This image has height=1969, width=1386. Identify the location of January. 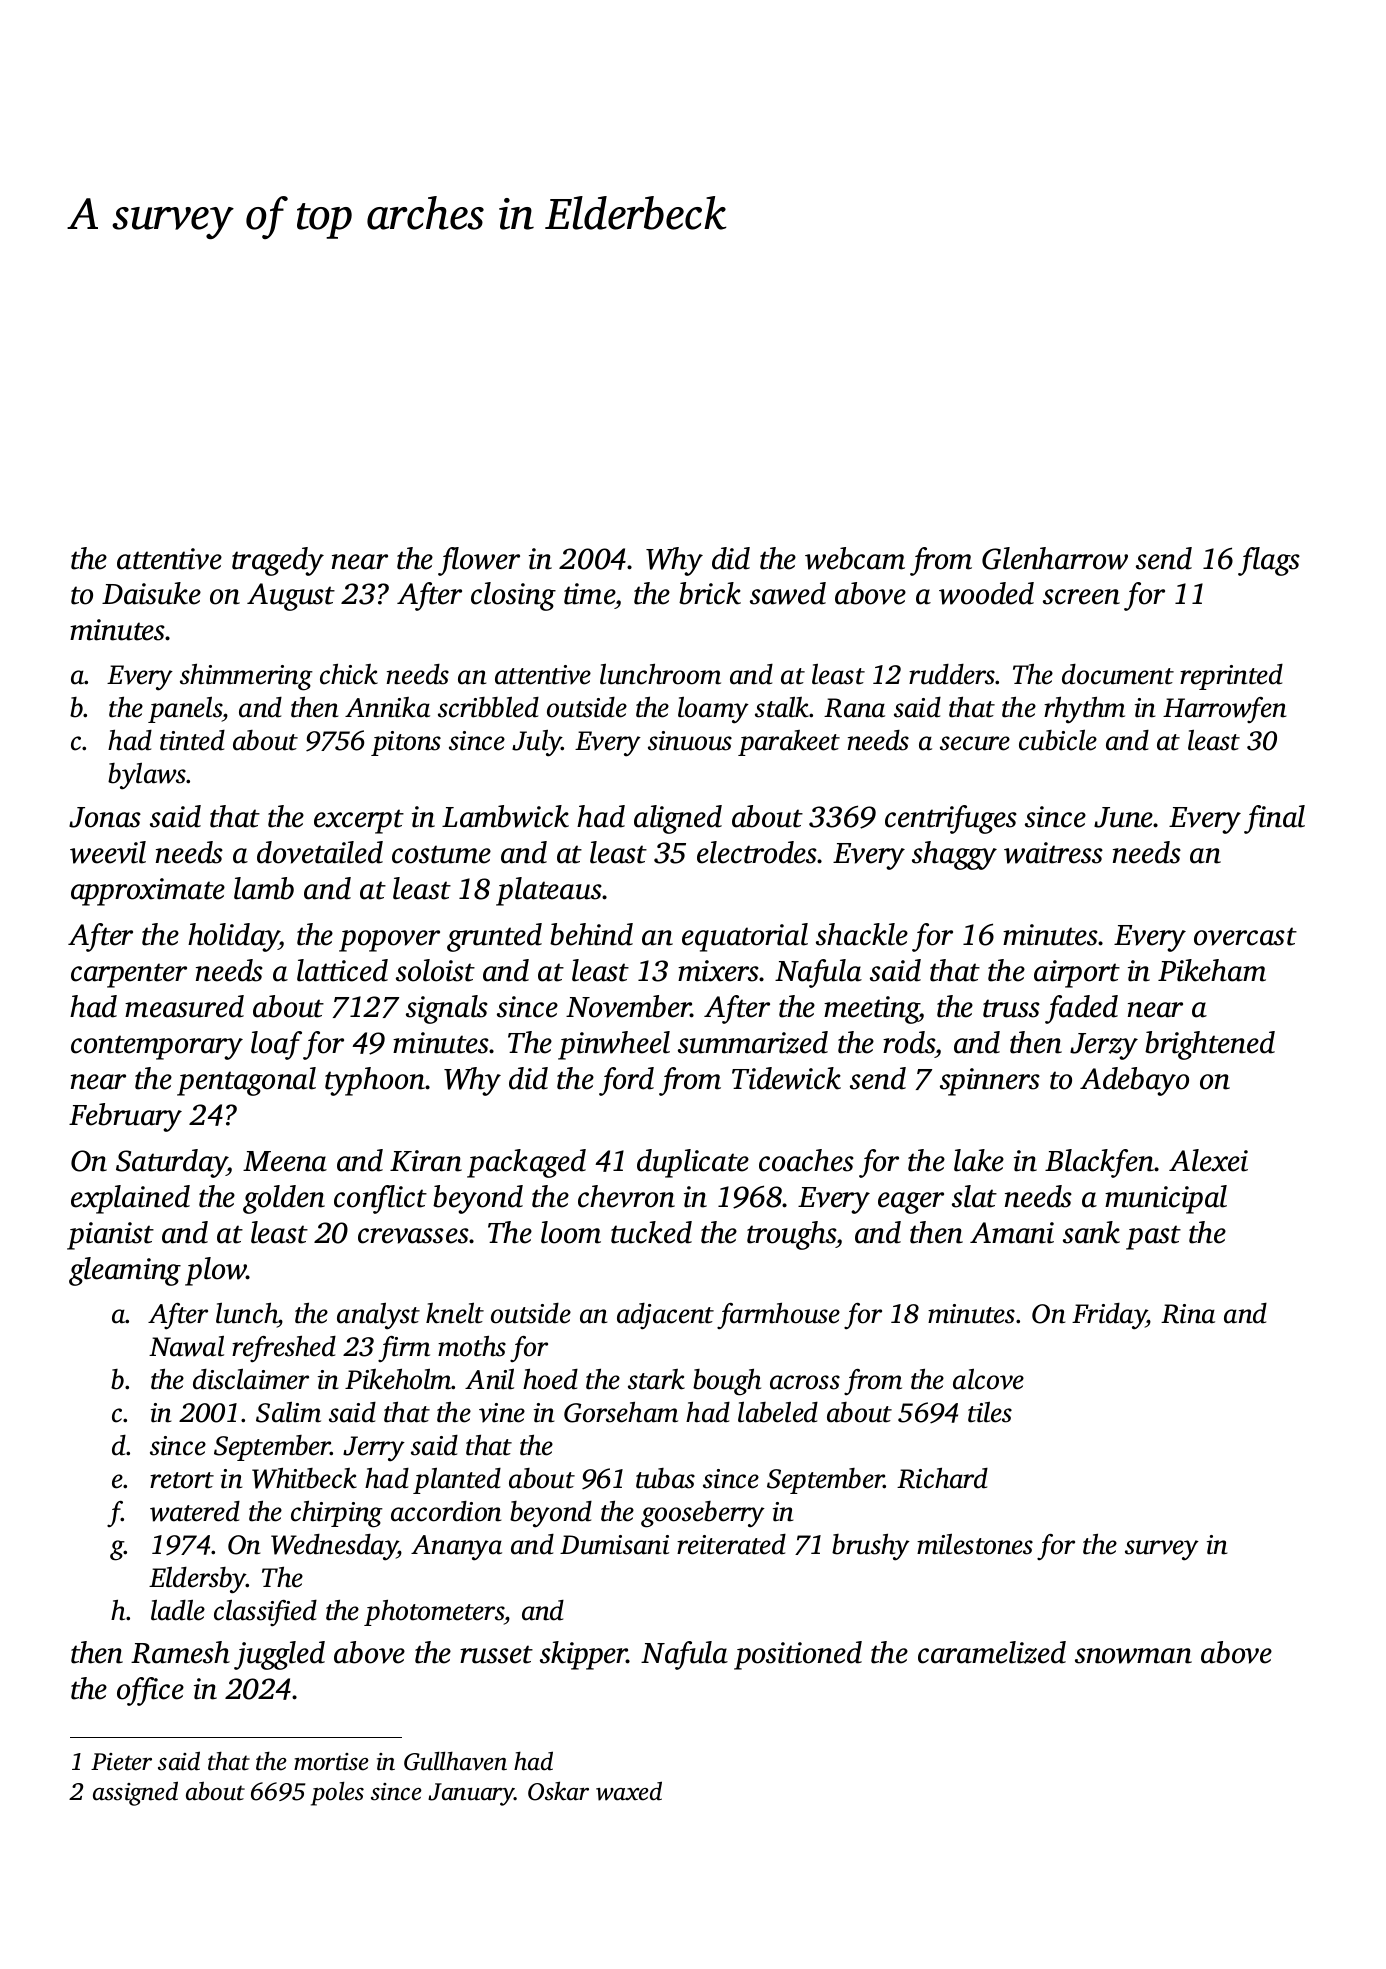
(471, 1794).
